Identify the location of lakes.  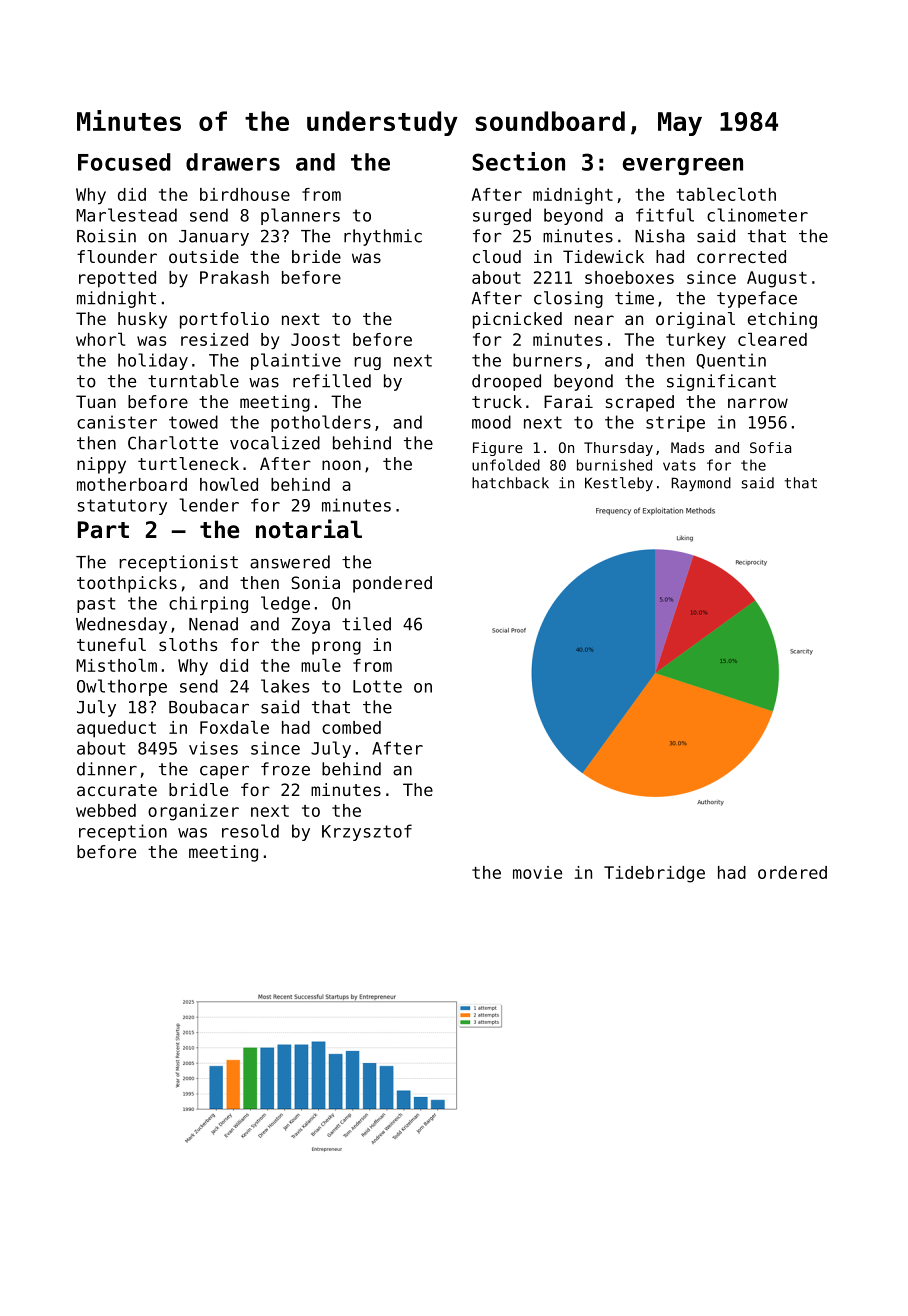
(285, 686).
